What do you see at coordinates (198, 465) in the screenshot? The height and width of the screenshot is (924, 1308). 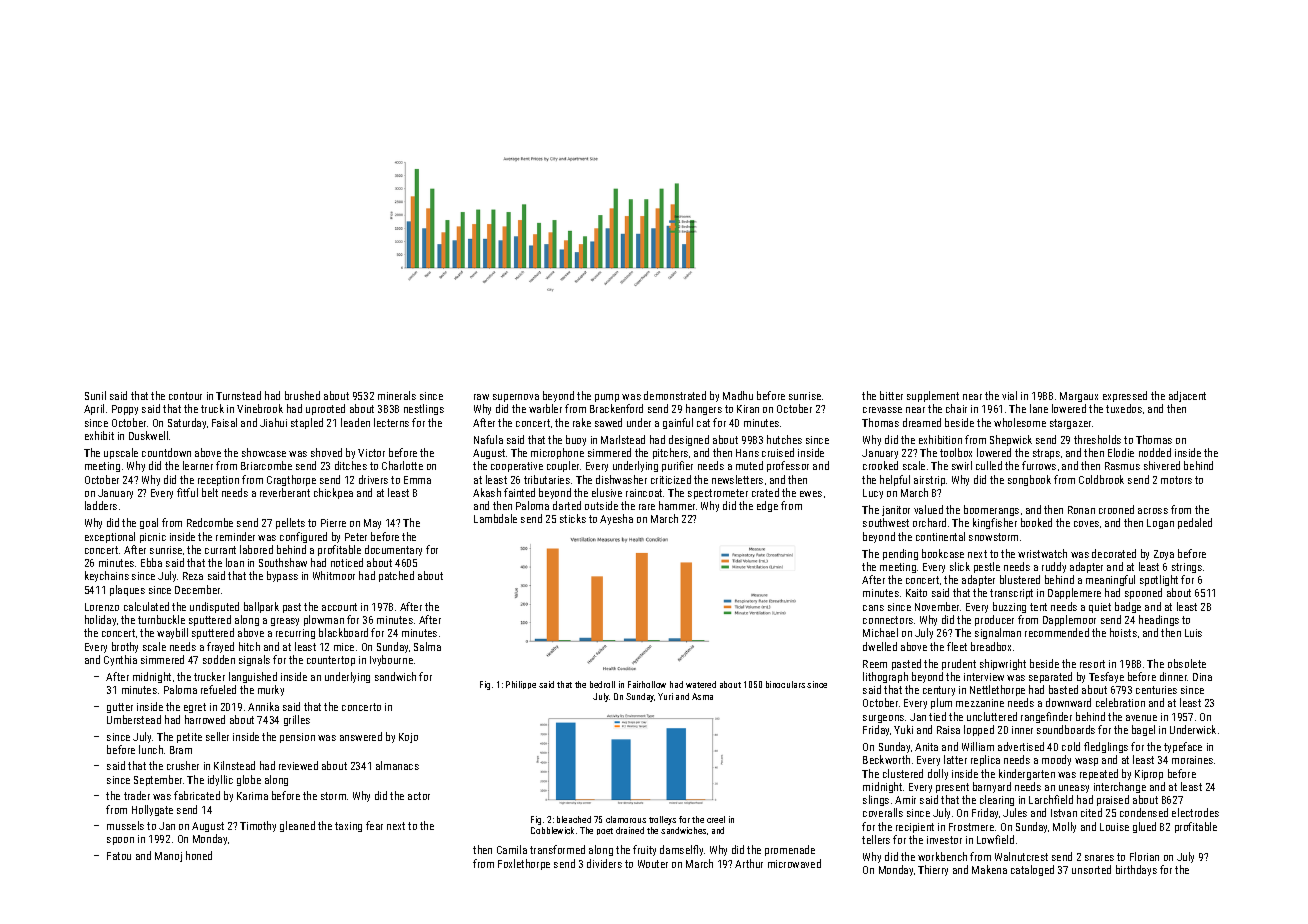 I see `learner` at bounding box center [198, 465].
